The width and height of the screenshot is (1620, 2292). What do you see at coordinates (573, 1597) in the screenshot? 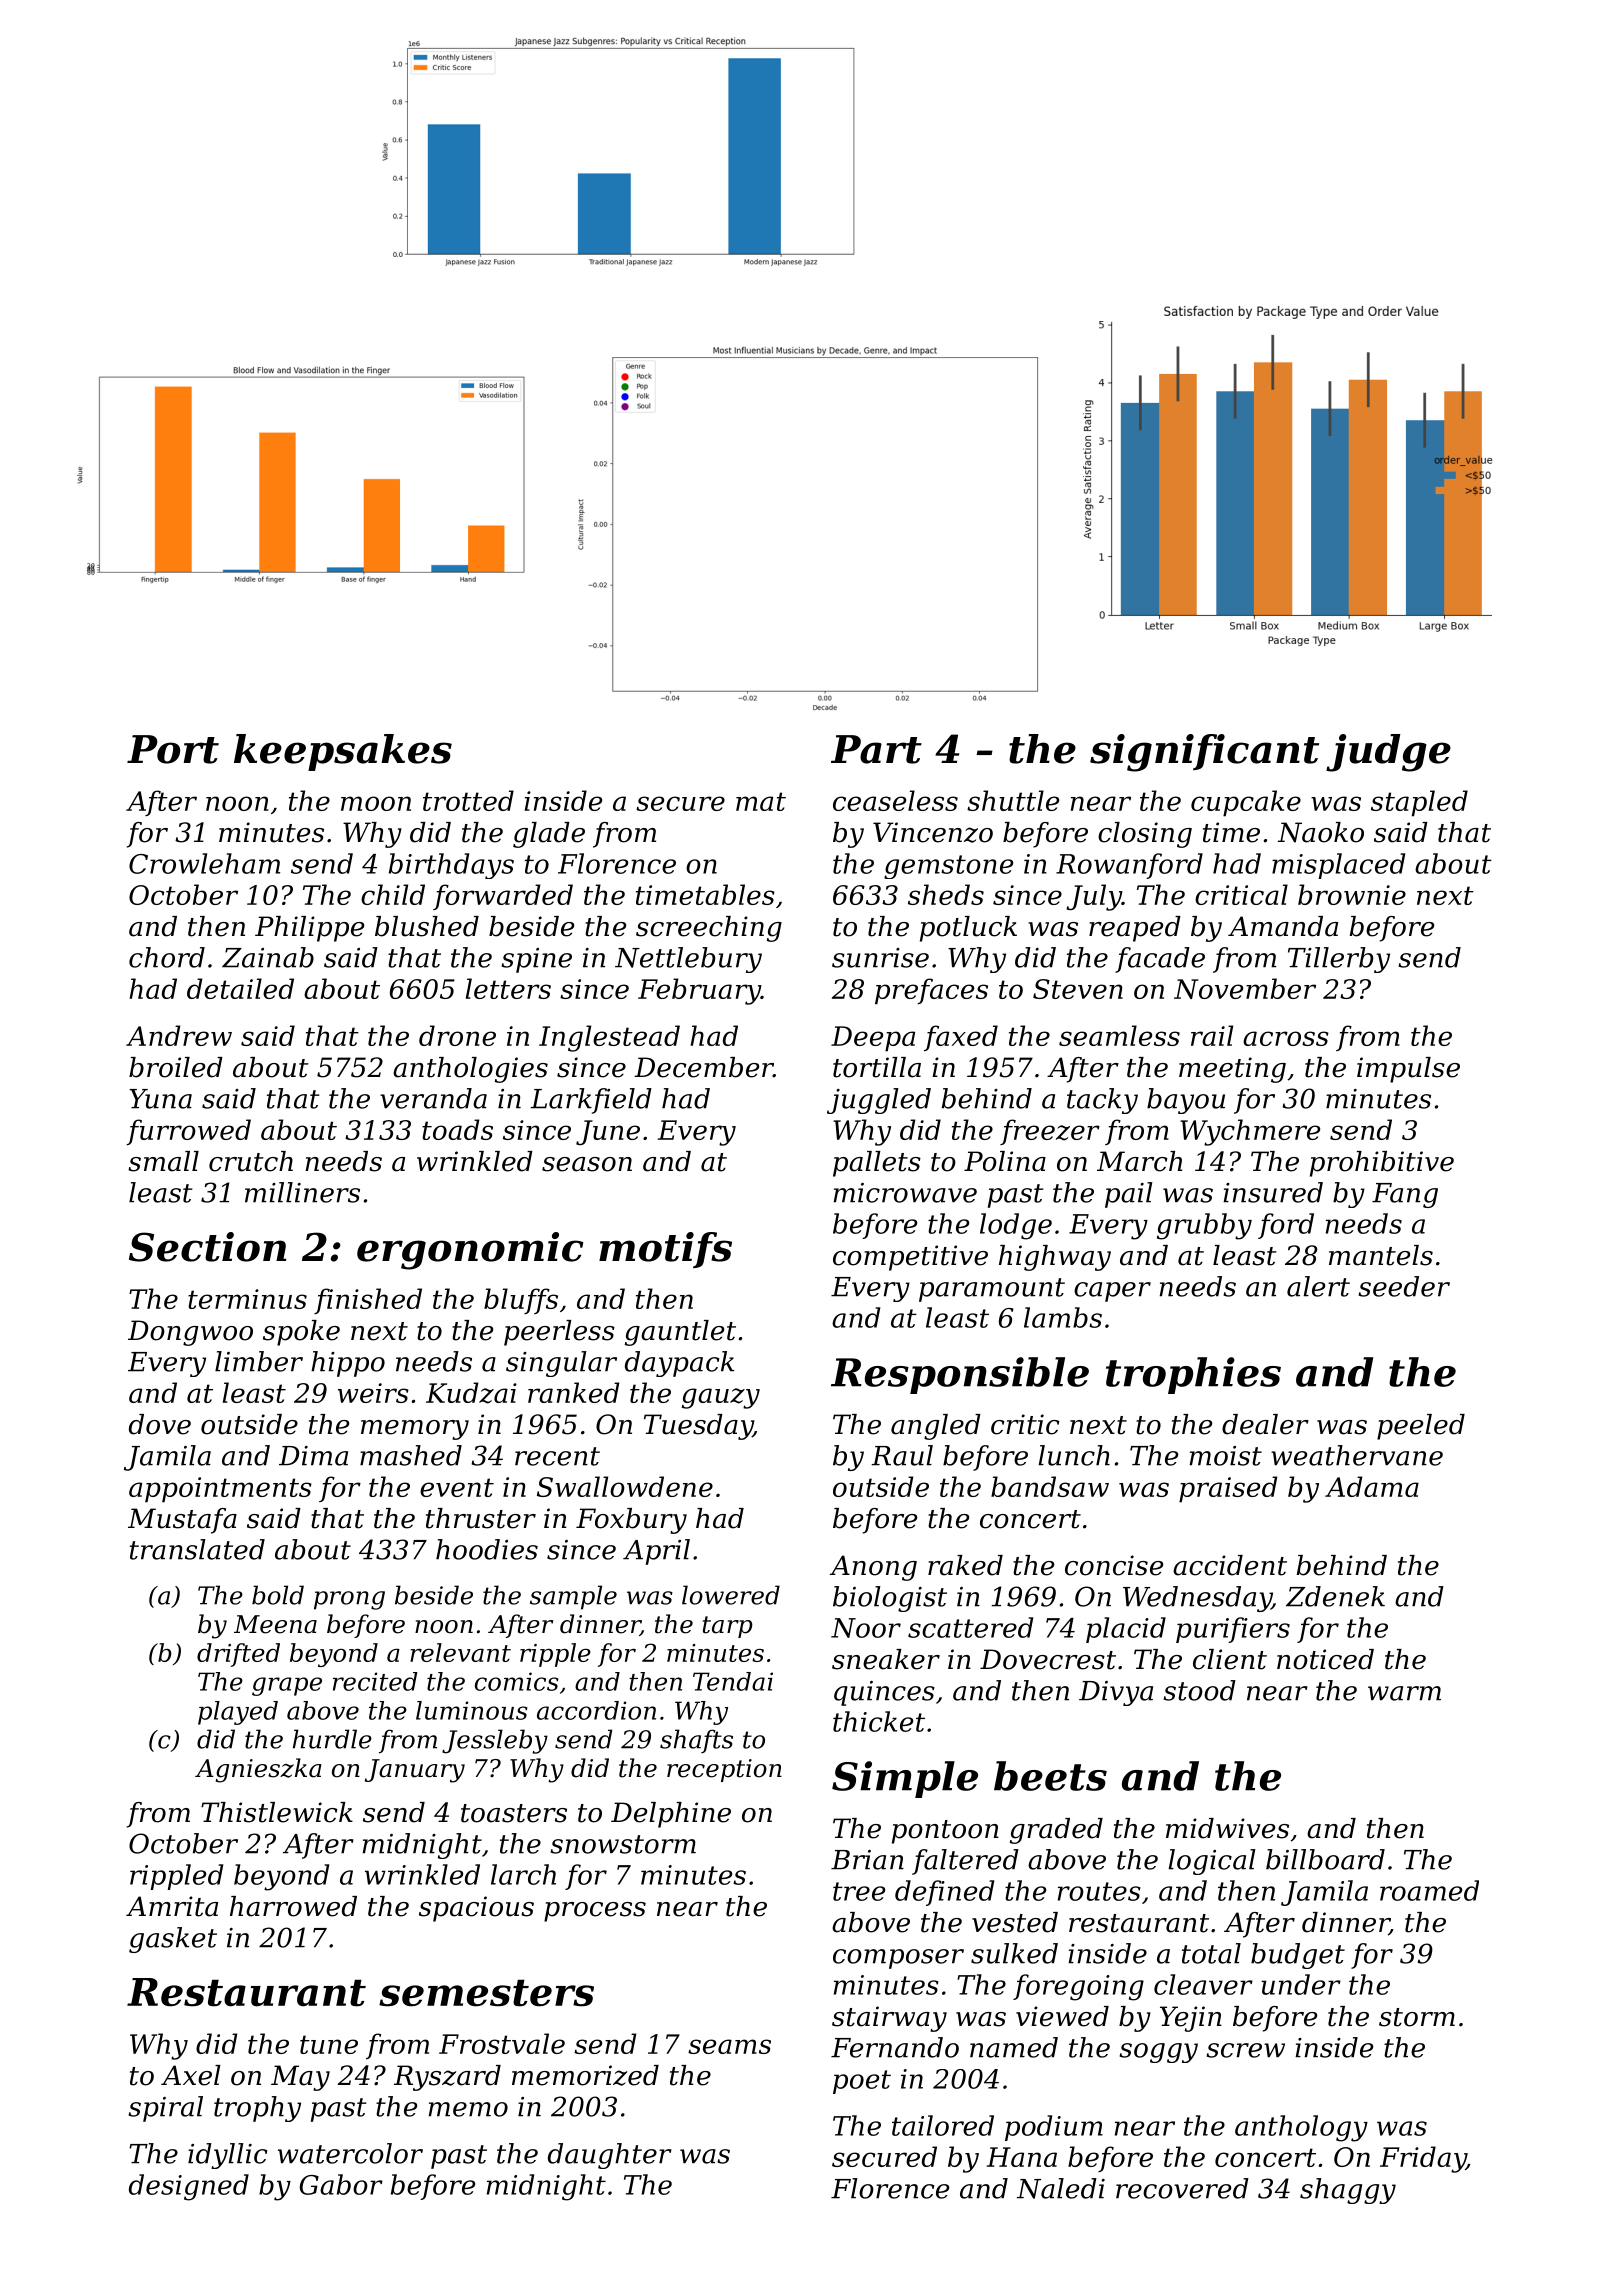
I see `sample` at bounding box center [573, 1597].
